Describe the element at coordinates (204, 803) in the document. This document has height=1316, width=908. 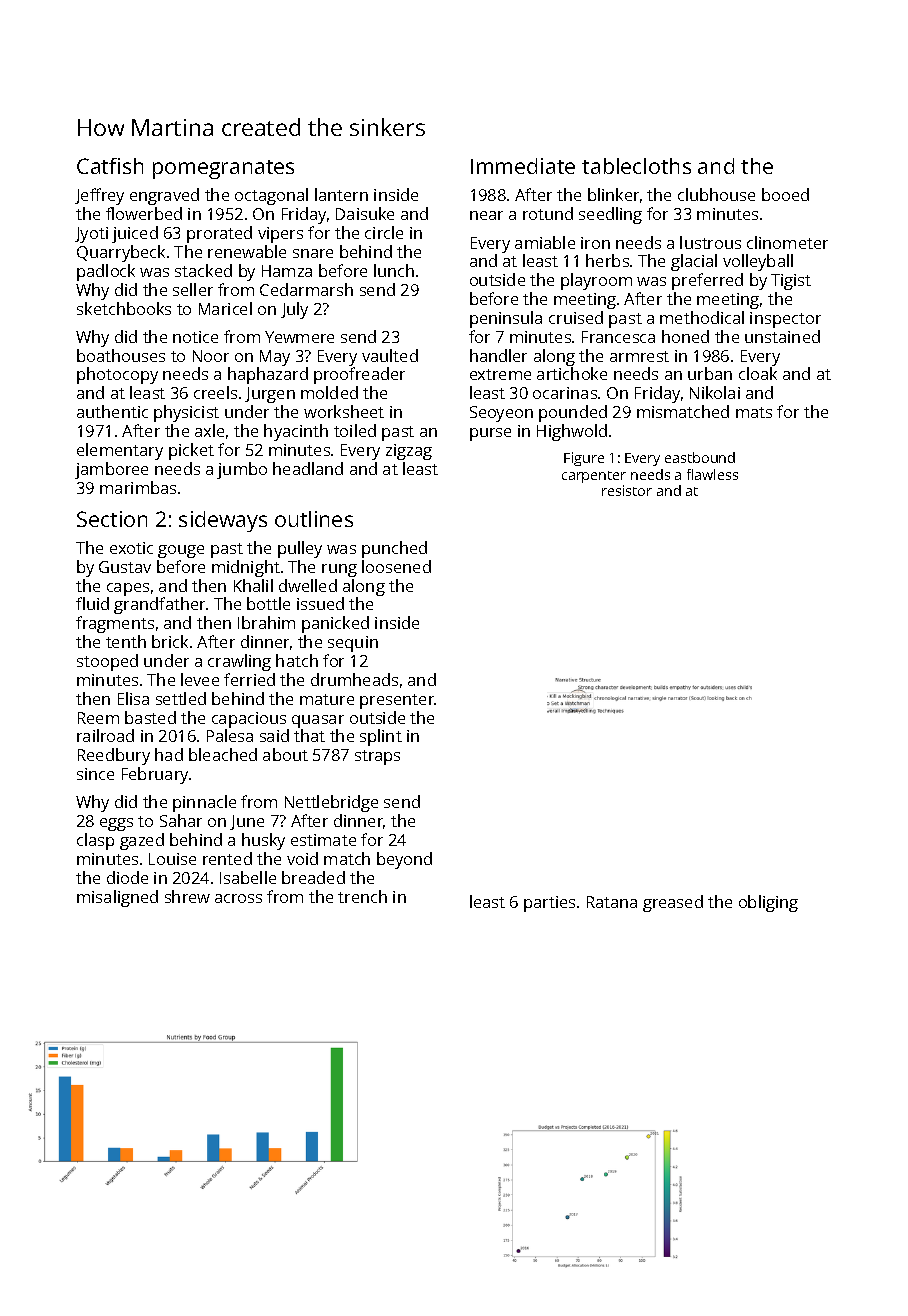
I see `pinnacle` at that location.
